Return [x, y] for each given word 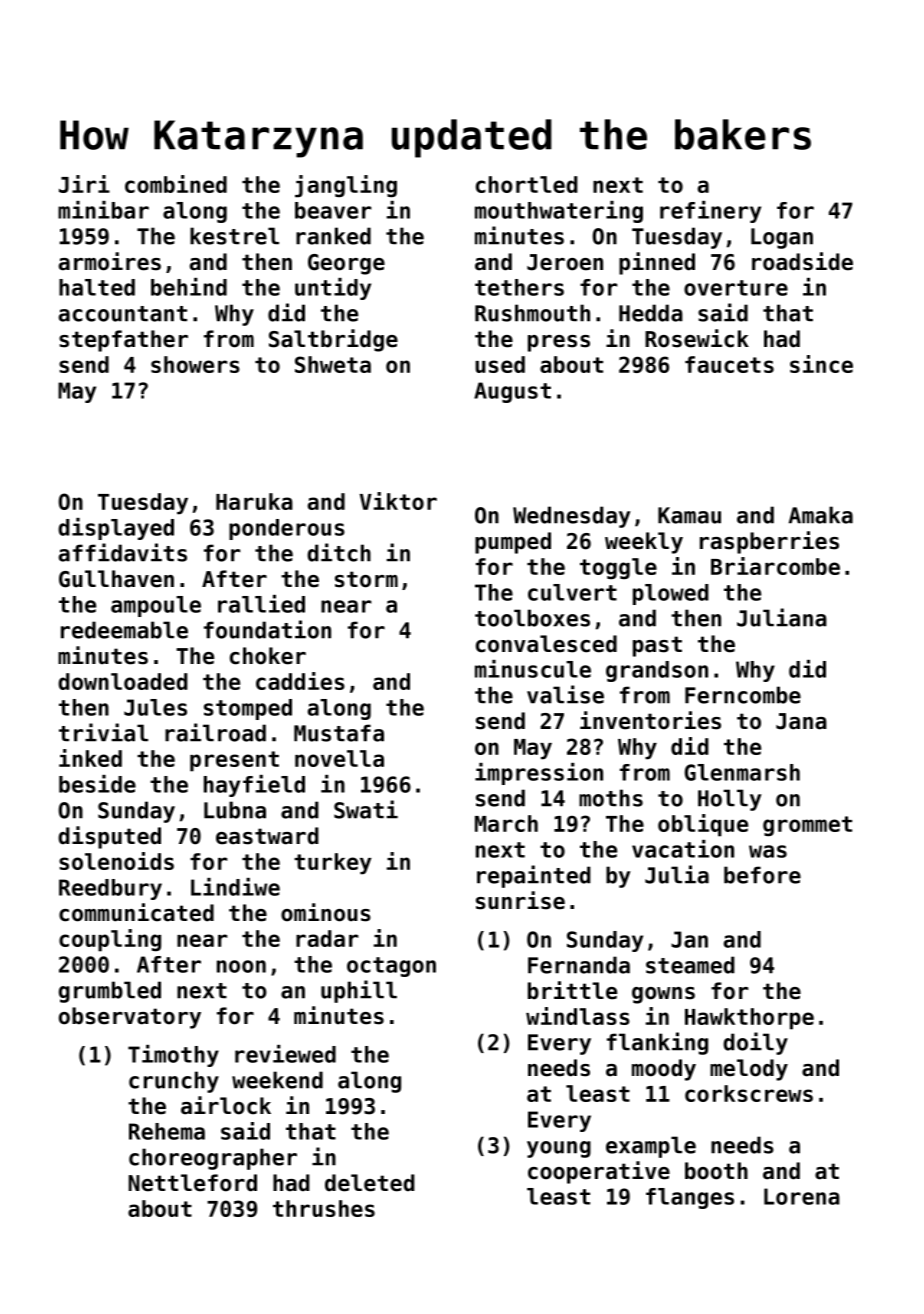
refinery [710, 212]
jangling [346, 186]
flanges [690, 1198]
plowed [671, 594]
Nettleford [193, 1183]
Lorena [802, 1196]
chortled [527, 184]
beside [97, 784]
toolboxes [532, 618]
